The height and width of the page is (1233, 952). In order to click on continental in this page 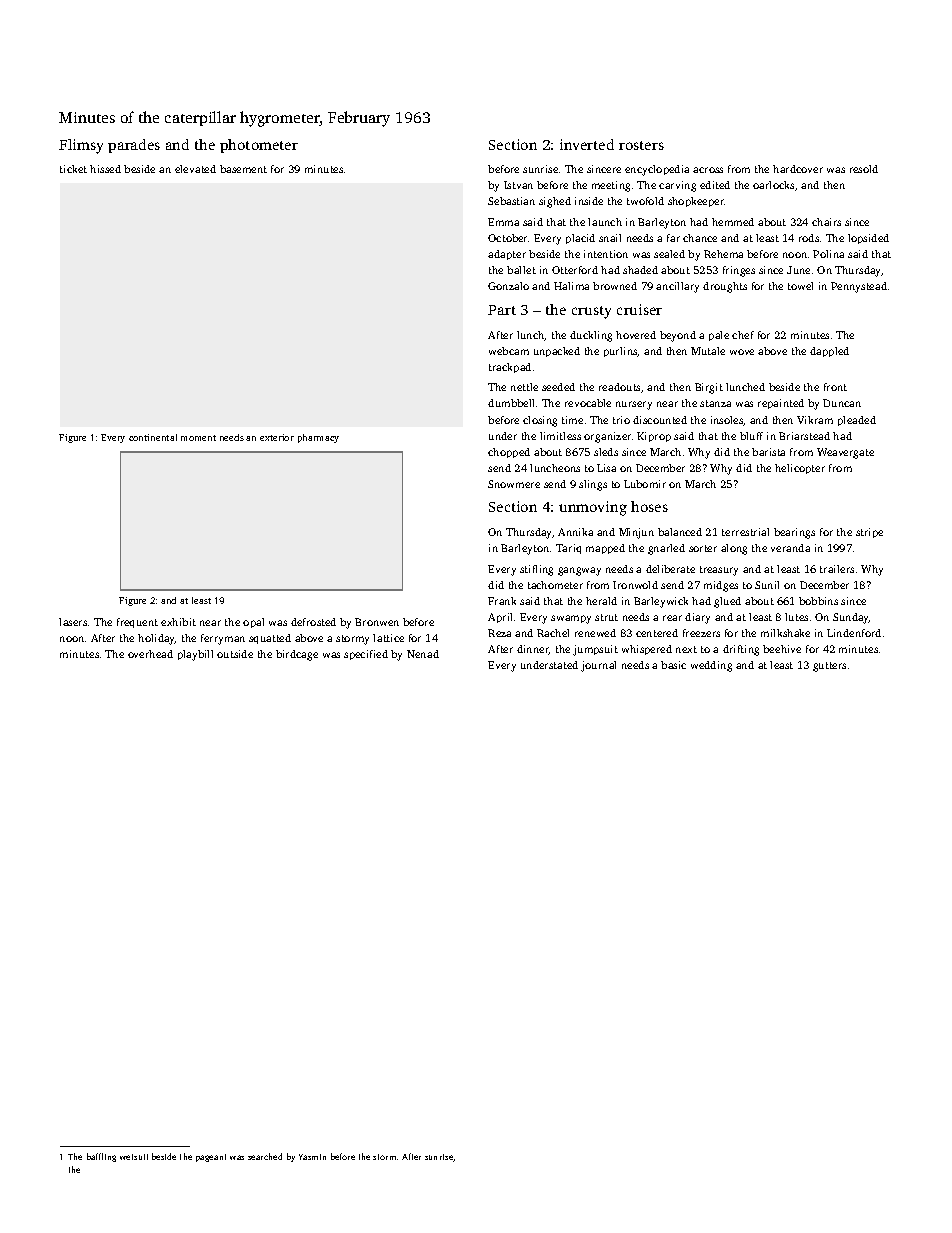, I will do `click(153, 437)`.
